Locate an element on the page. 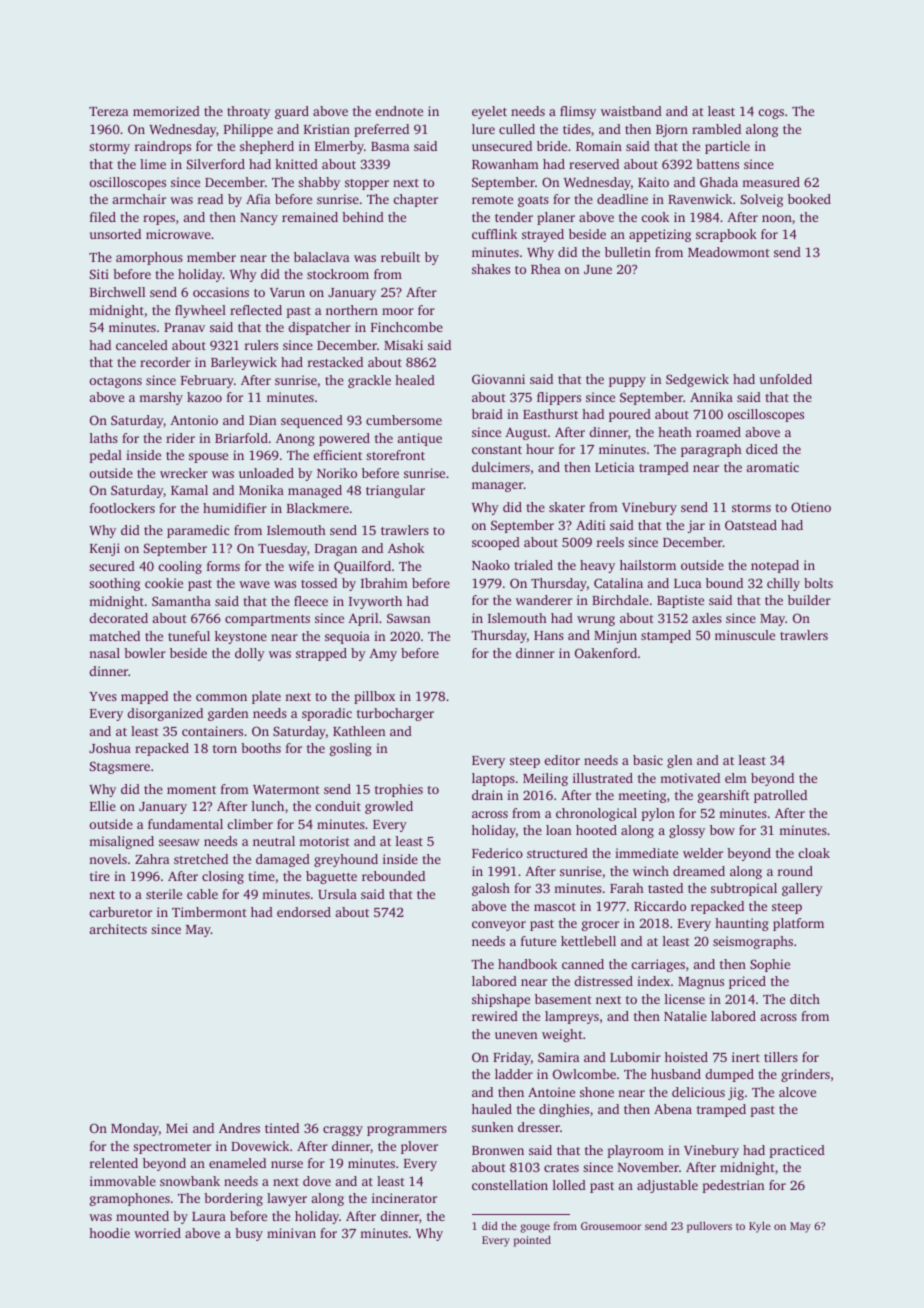 This page has width=924, height=1308. Meiling is located at coordinates (545, 779).
